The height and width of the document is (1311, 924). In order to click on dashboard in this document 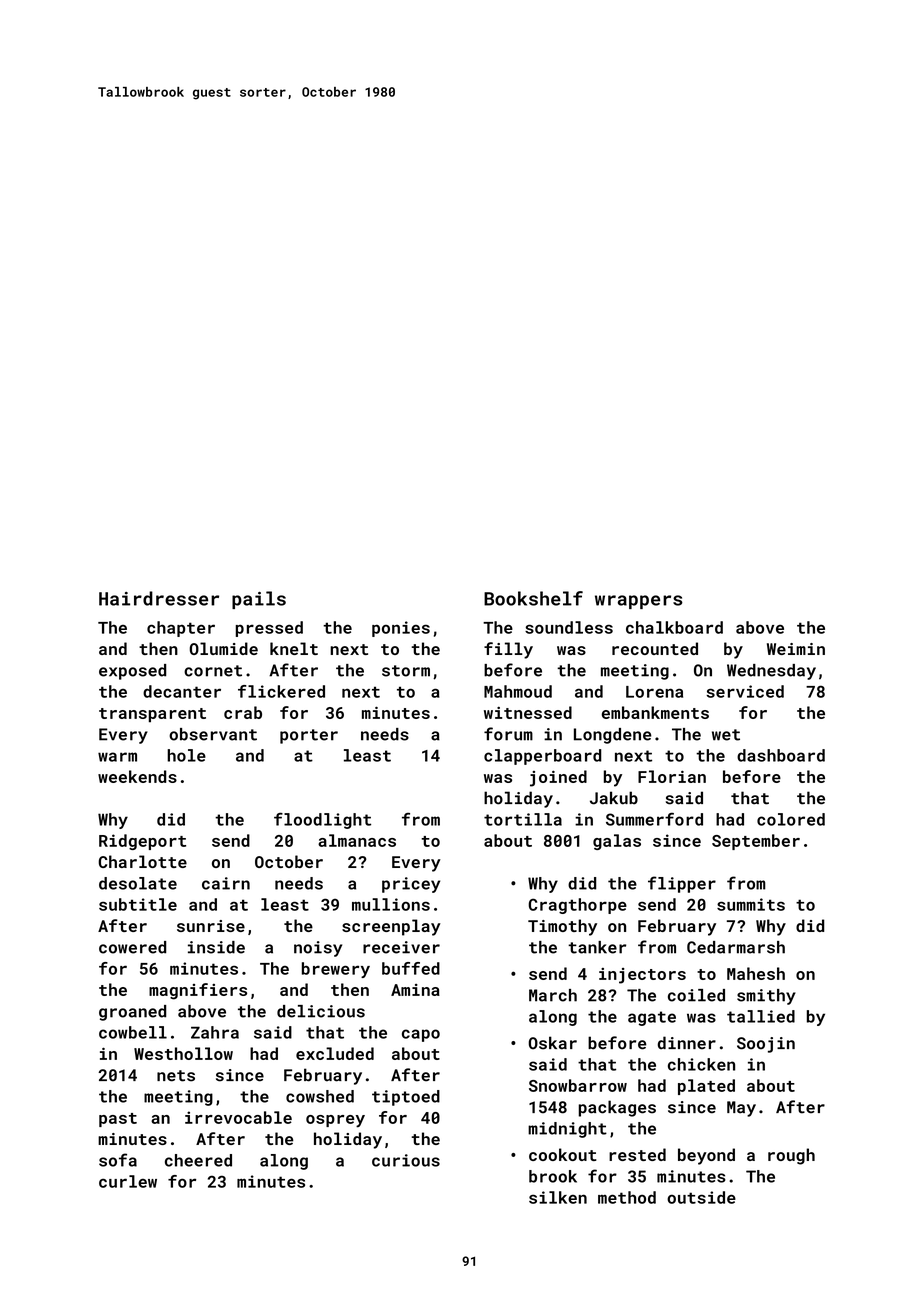, I will do `click(781, 755)`.
